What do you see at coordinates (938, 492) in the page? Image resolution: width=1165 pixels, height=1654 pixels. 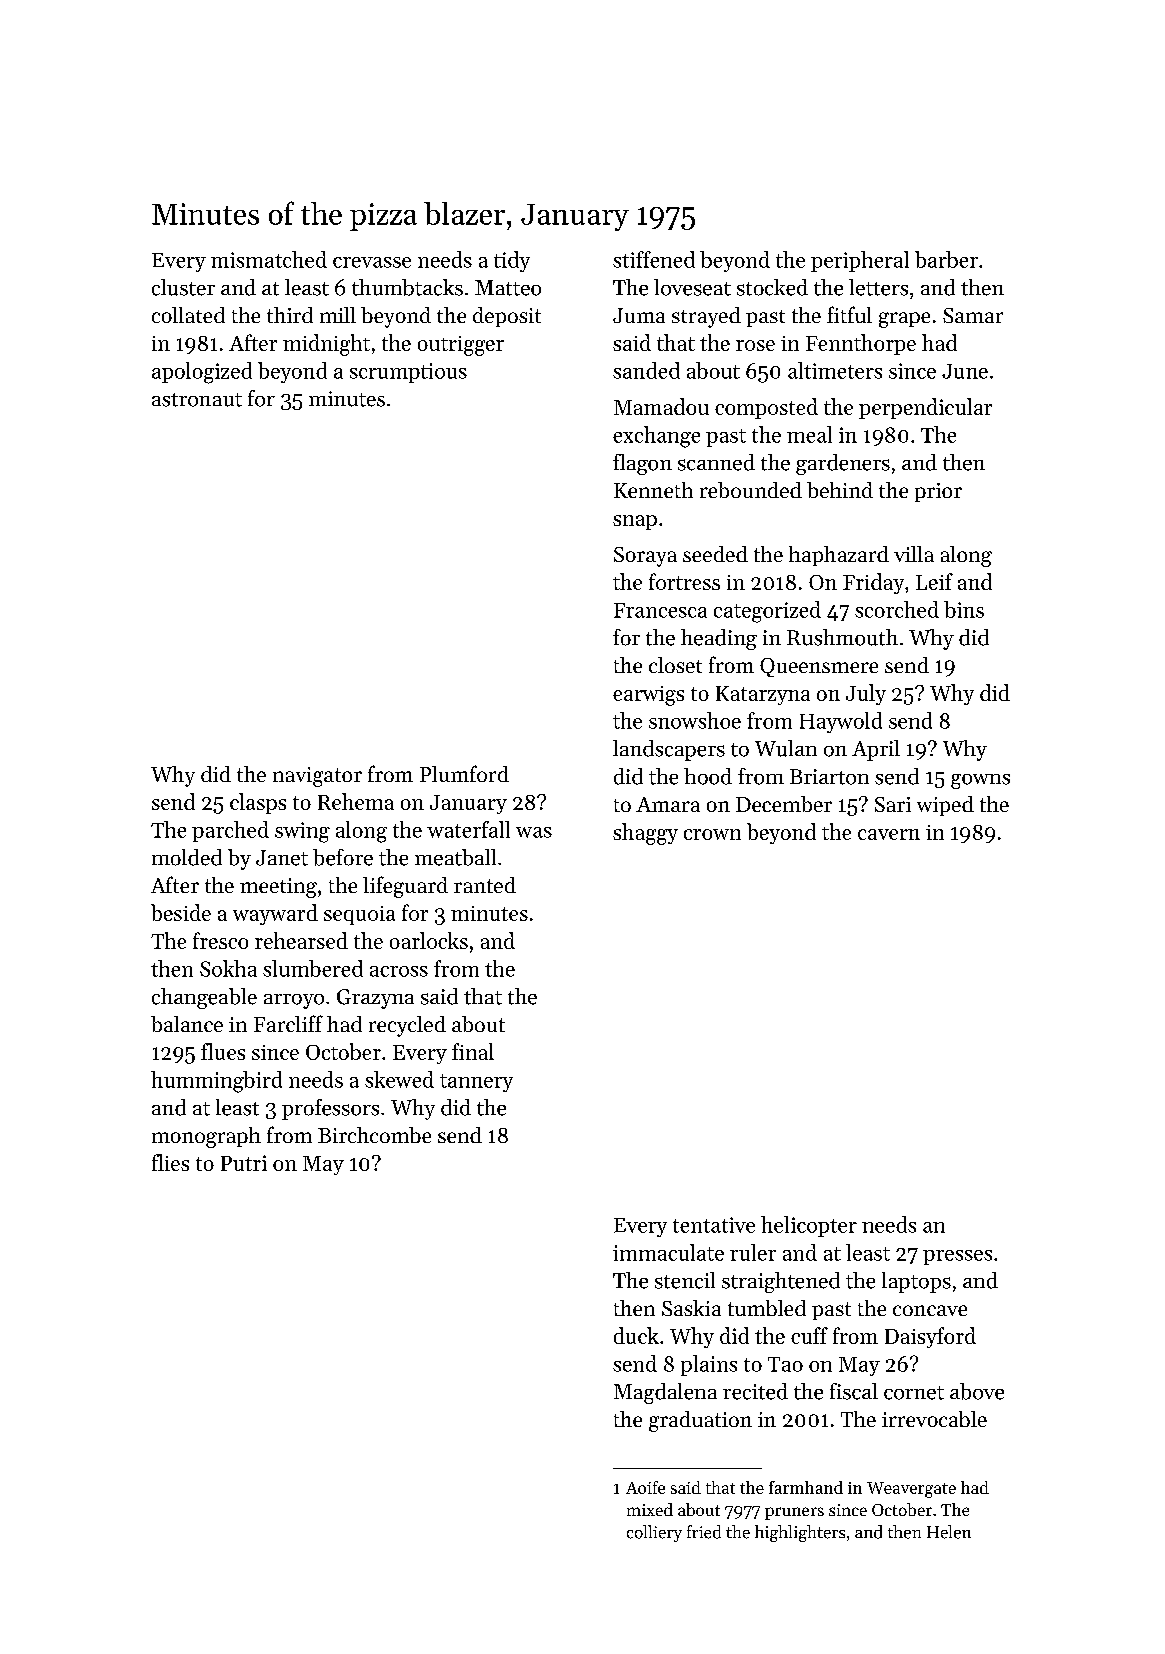 I see `prior` at bounding box center [938, 492].
